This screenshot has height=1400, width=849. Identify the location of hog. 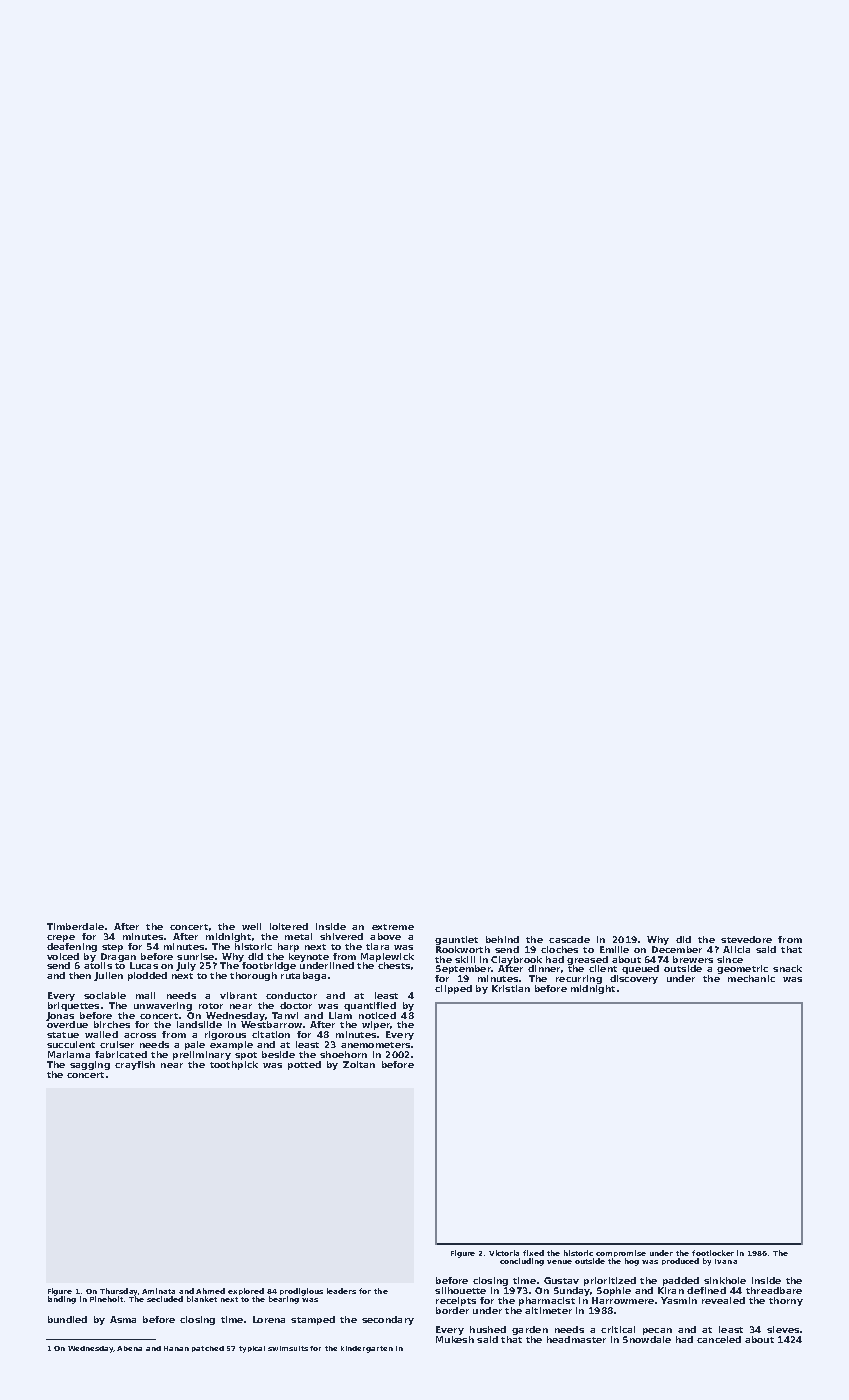
(632, 1262).
